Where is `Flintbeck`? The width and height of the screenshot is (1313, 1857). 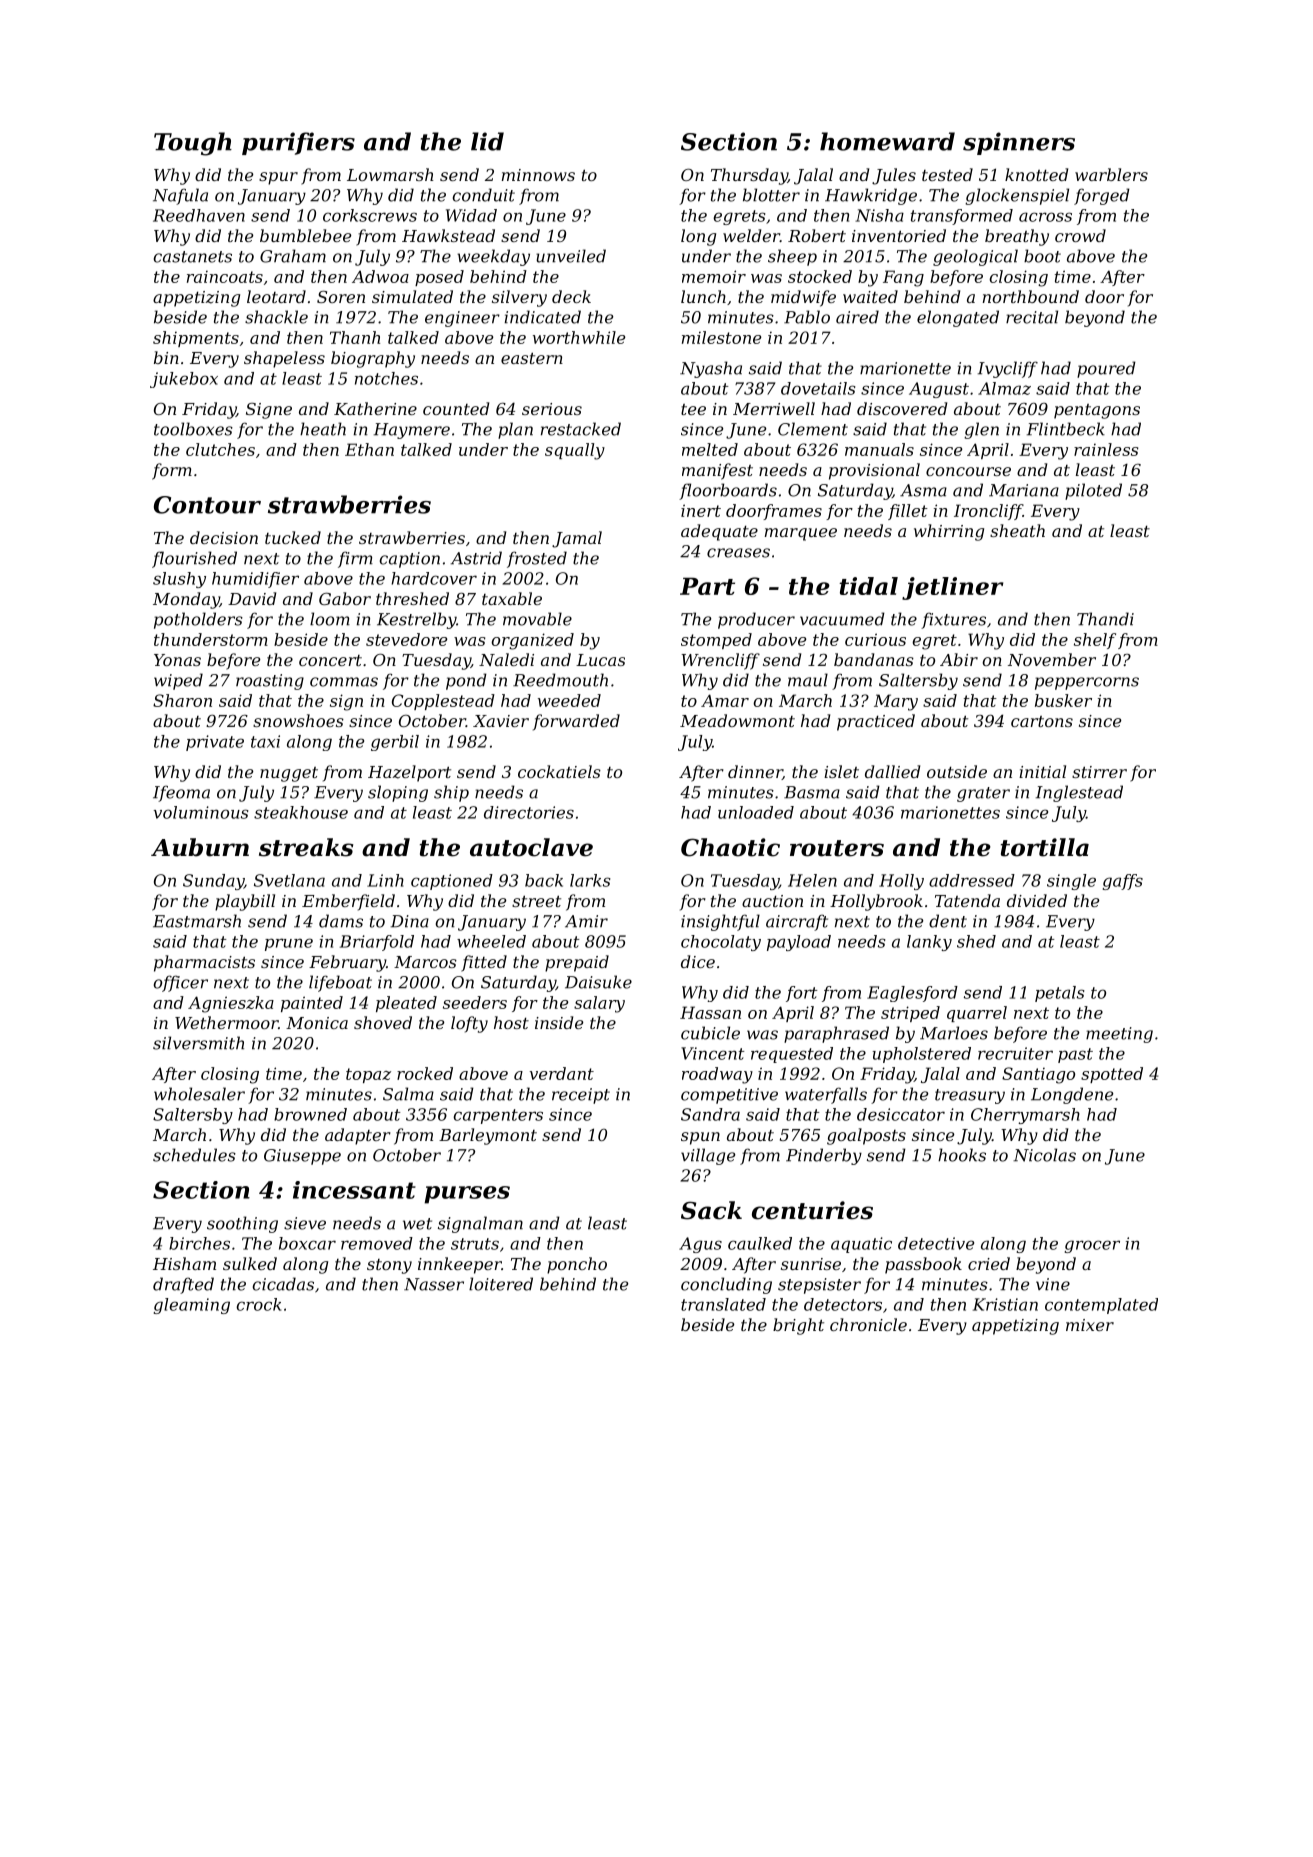
Flintbeck is located at coordinates (1066, 429).
